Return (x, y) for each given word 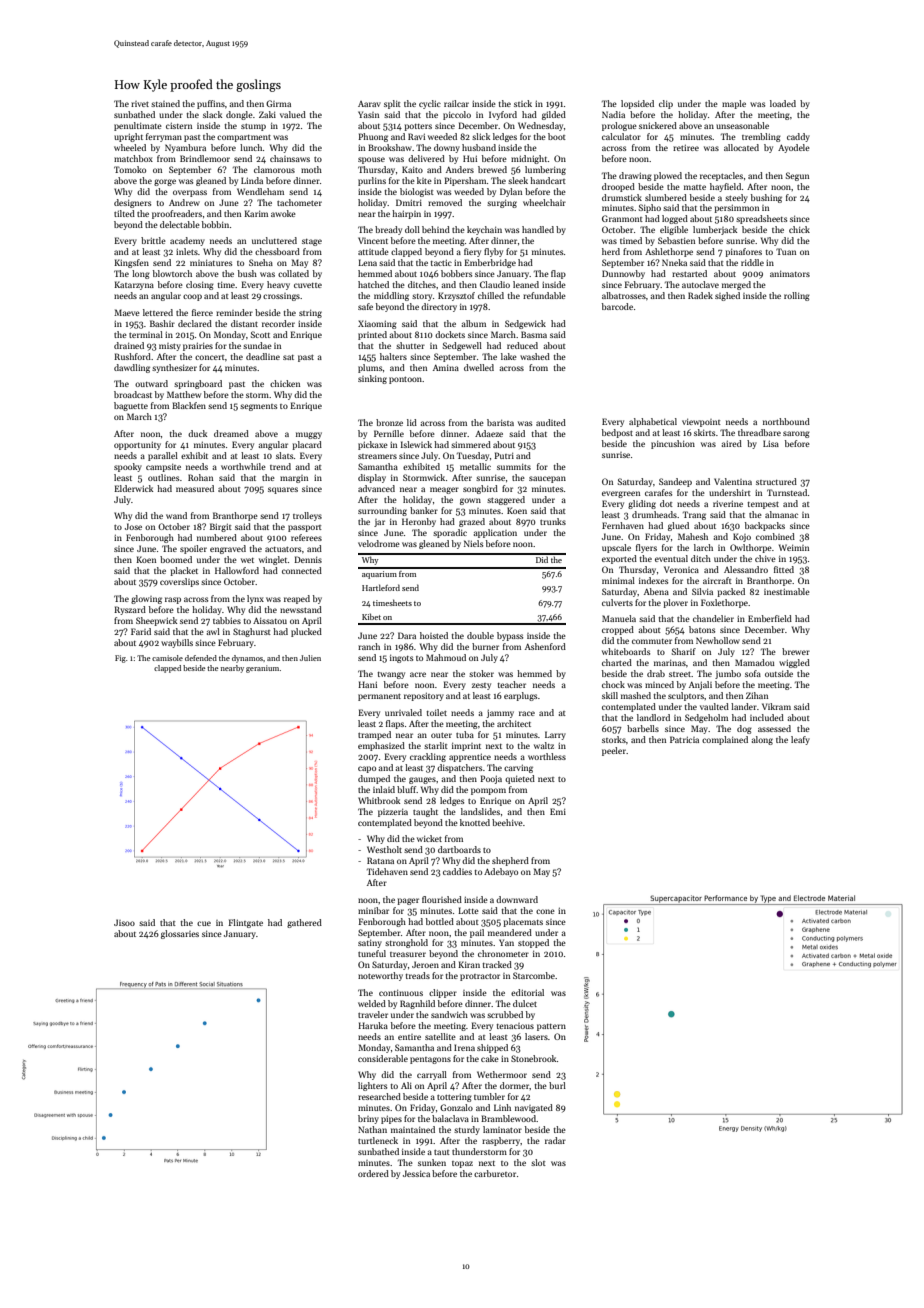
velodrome (379, 543)
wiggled (794, 663)
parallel (163, 456)
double (480, 635)
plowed (668, 176)
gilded (554, 115)
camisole (167, 658)
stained (165, 103)
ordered (373, 1173)
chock (613, 684)
